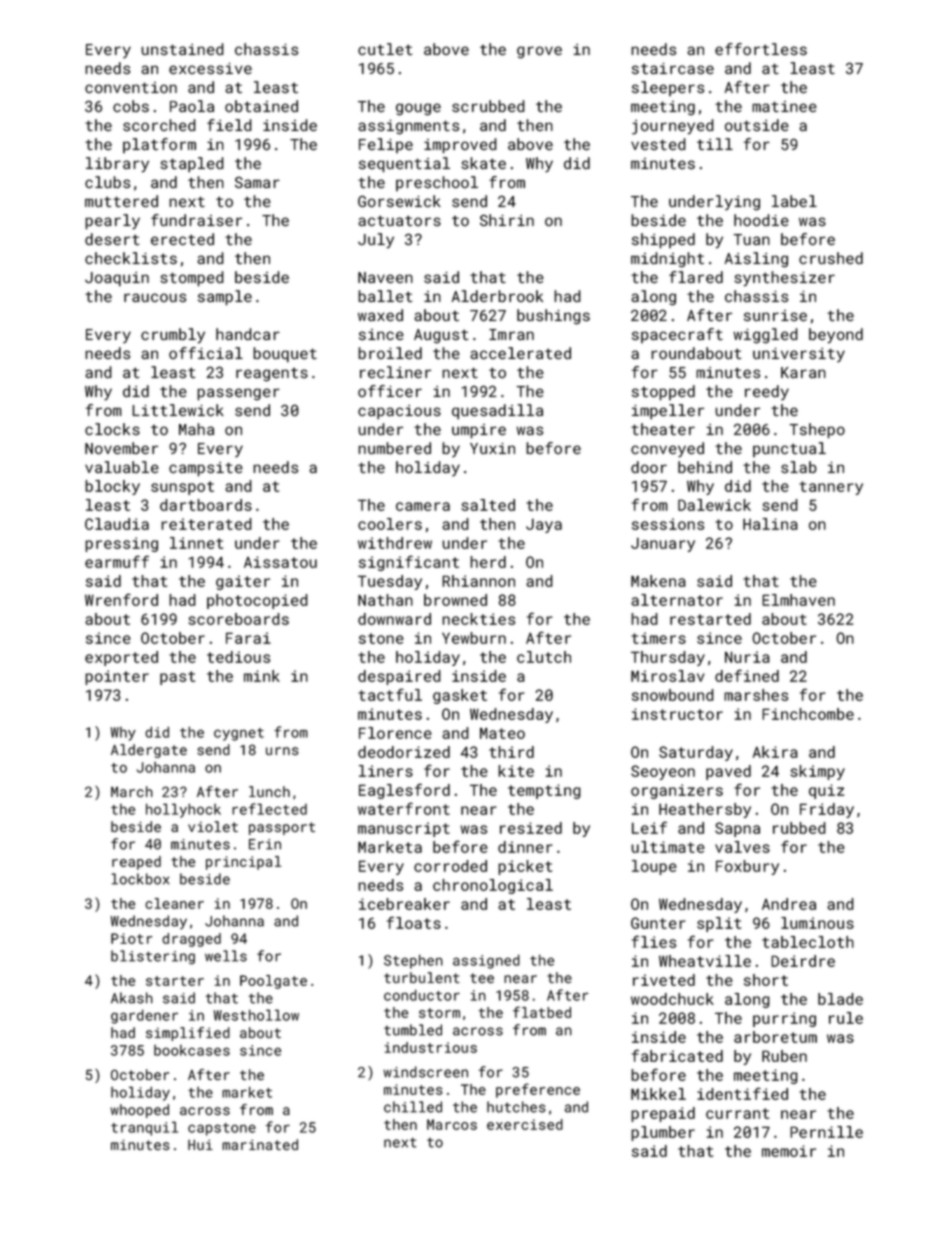  I want to click on March, so click(132, 791).
